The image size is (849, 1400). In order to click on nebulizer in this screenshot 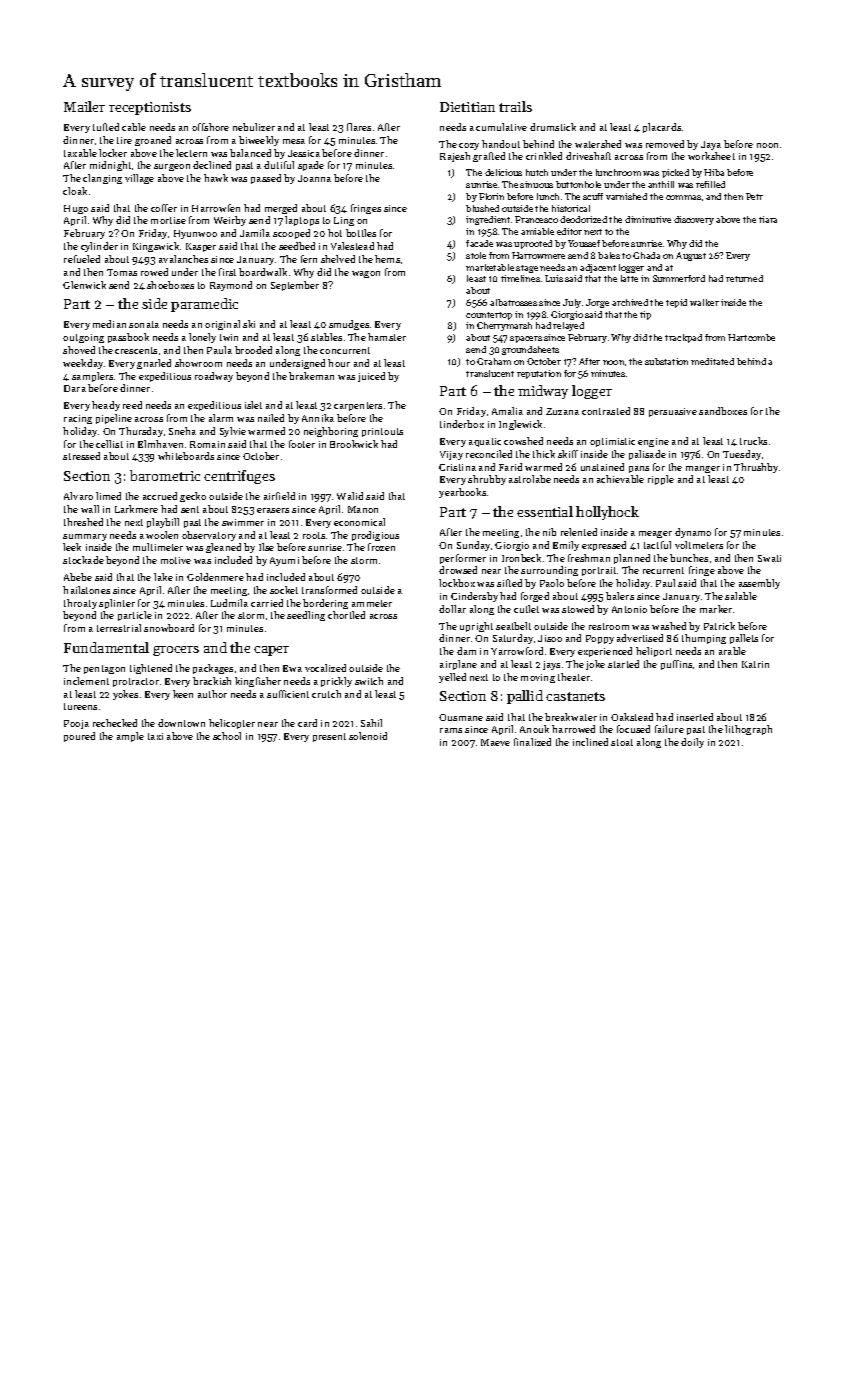, I will do `click(254, 127)`.
